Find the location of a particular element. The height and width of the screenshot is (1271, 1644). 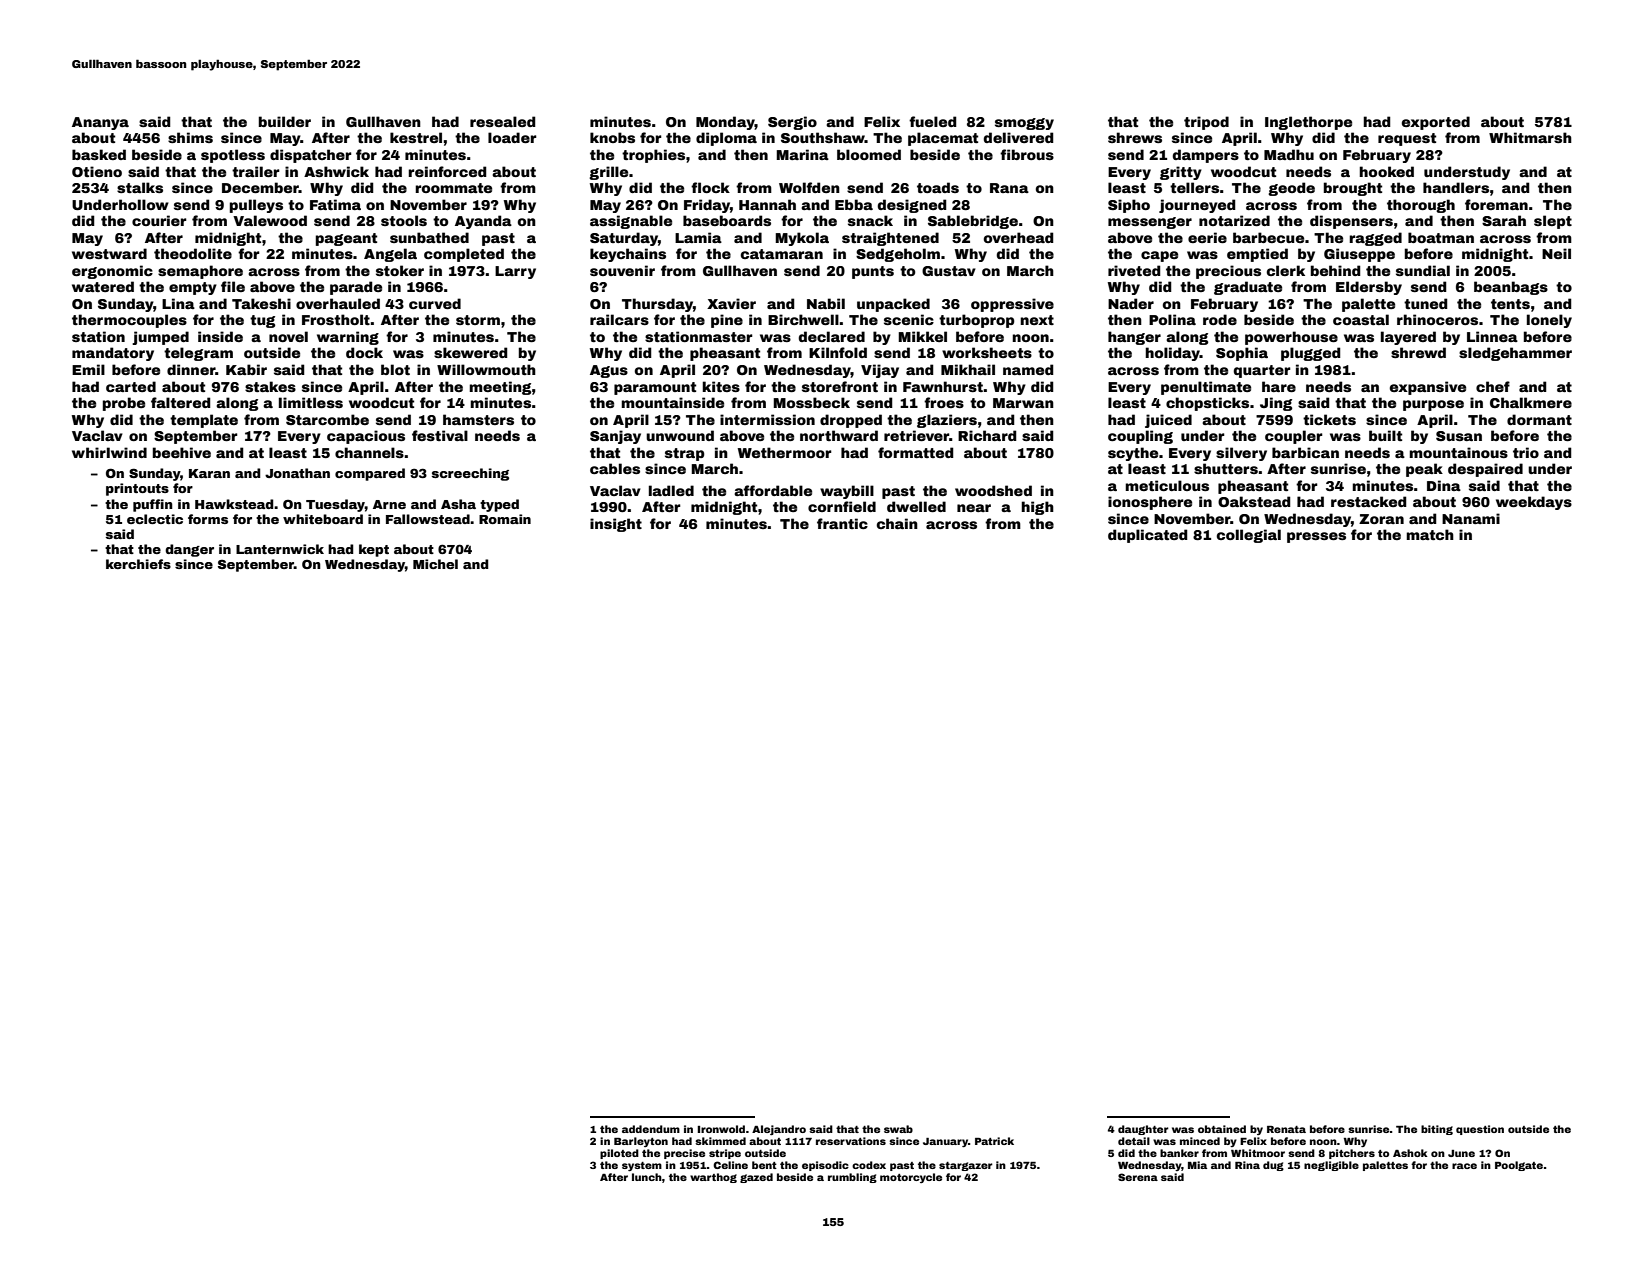

Otieno is located at coordinates (97, 171).
